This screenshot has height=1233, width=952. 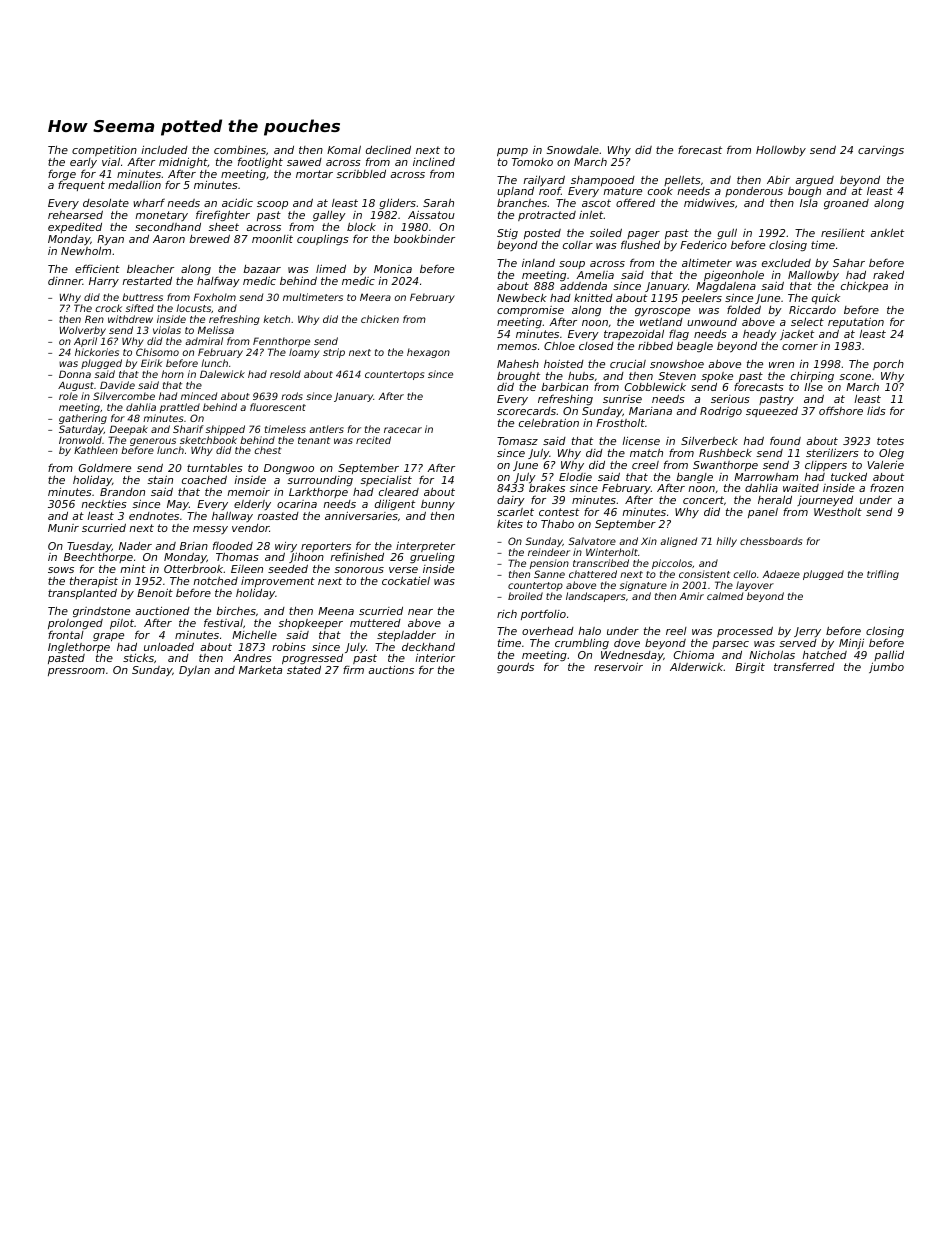 What do you see at coordinates (76, 672) in the screenshot?
I see `pressroom` at bounding box center [76, 672].
